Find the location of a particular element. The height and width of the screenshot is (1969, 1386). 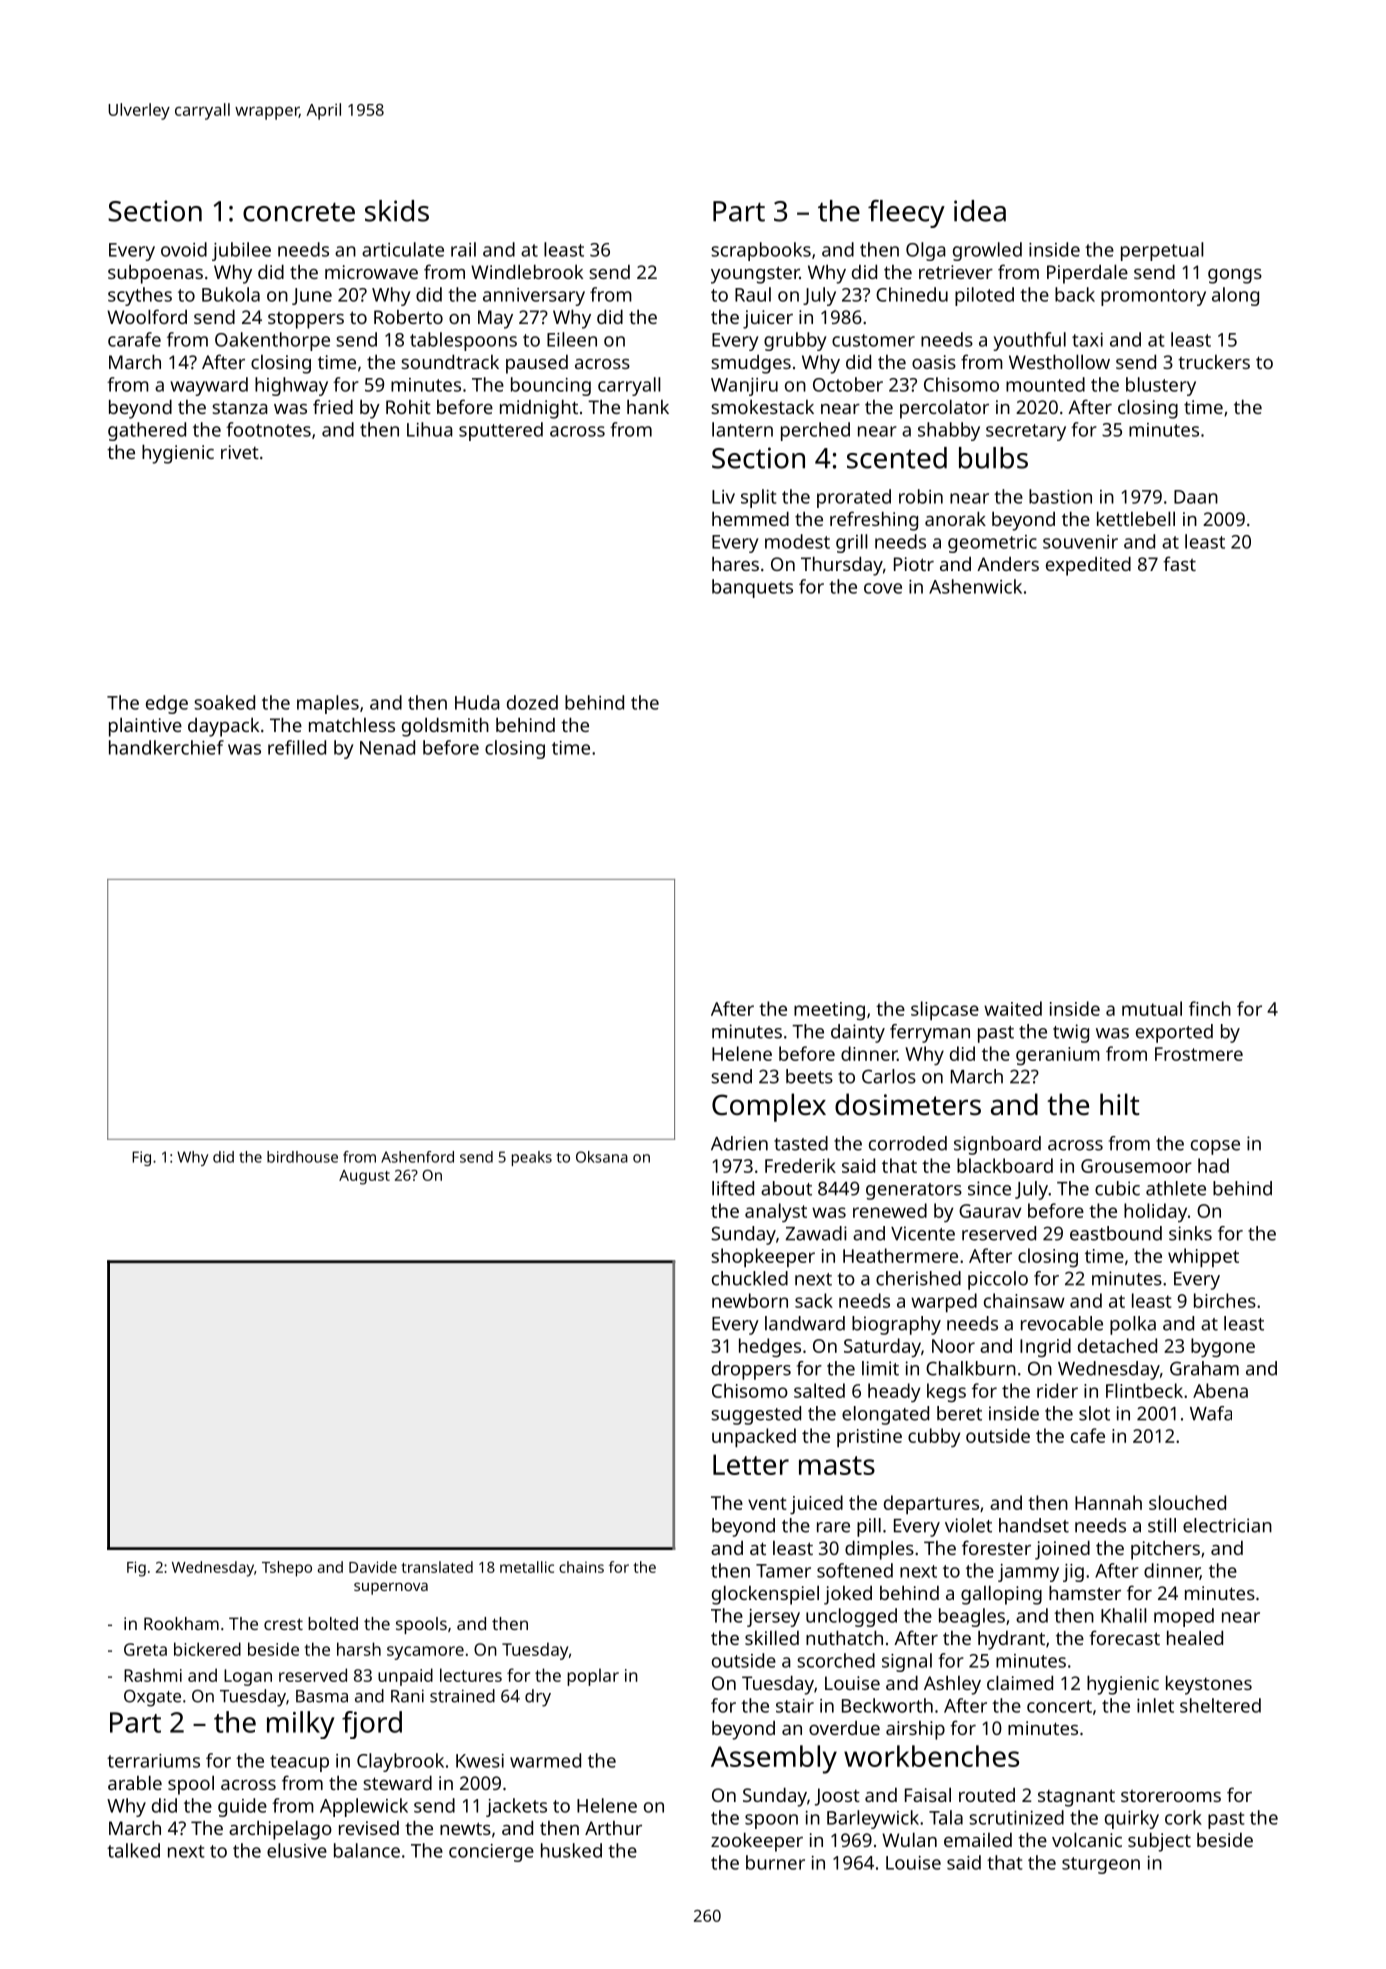

cafe is located at coordinates (1088, 1435).
